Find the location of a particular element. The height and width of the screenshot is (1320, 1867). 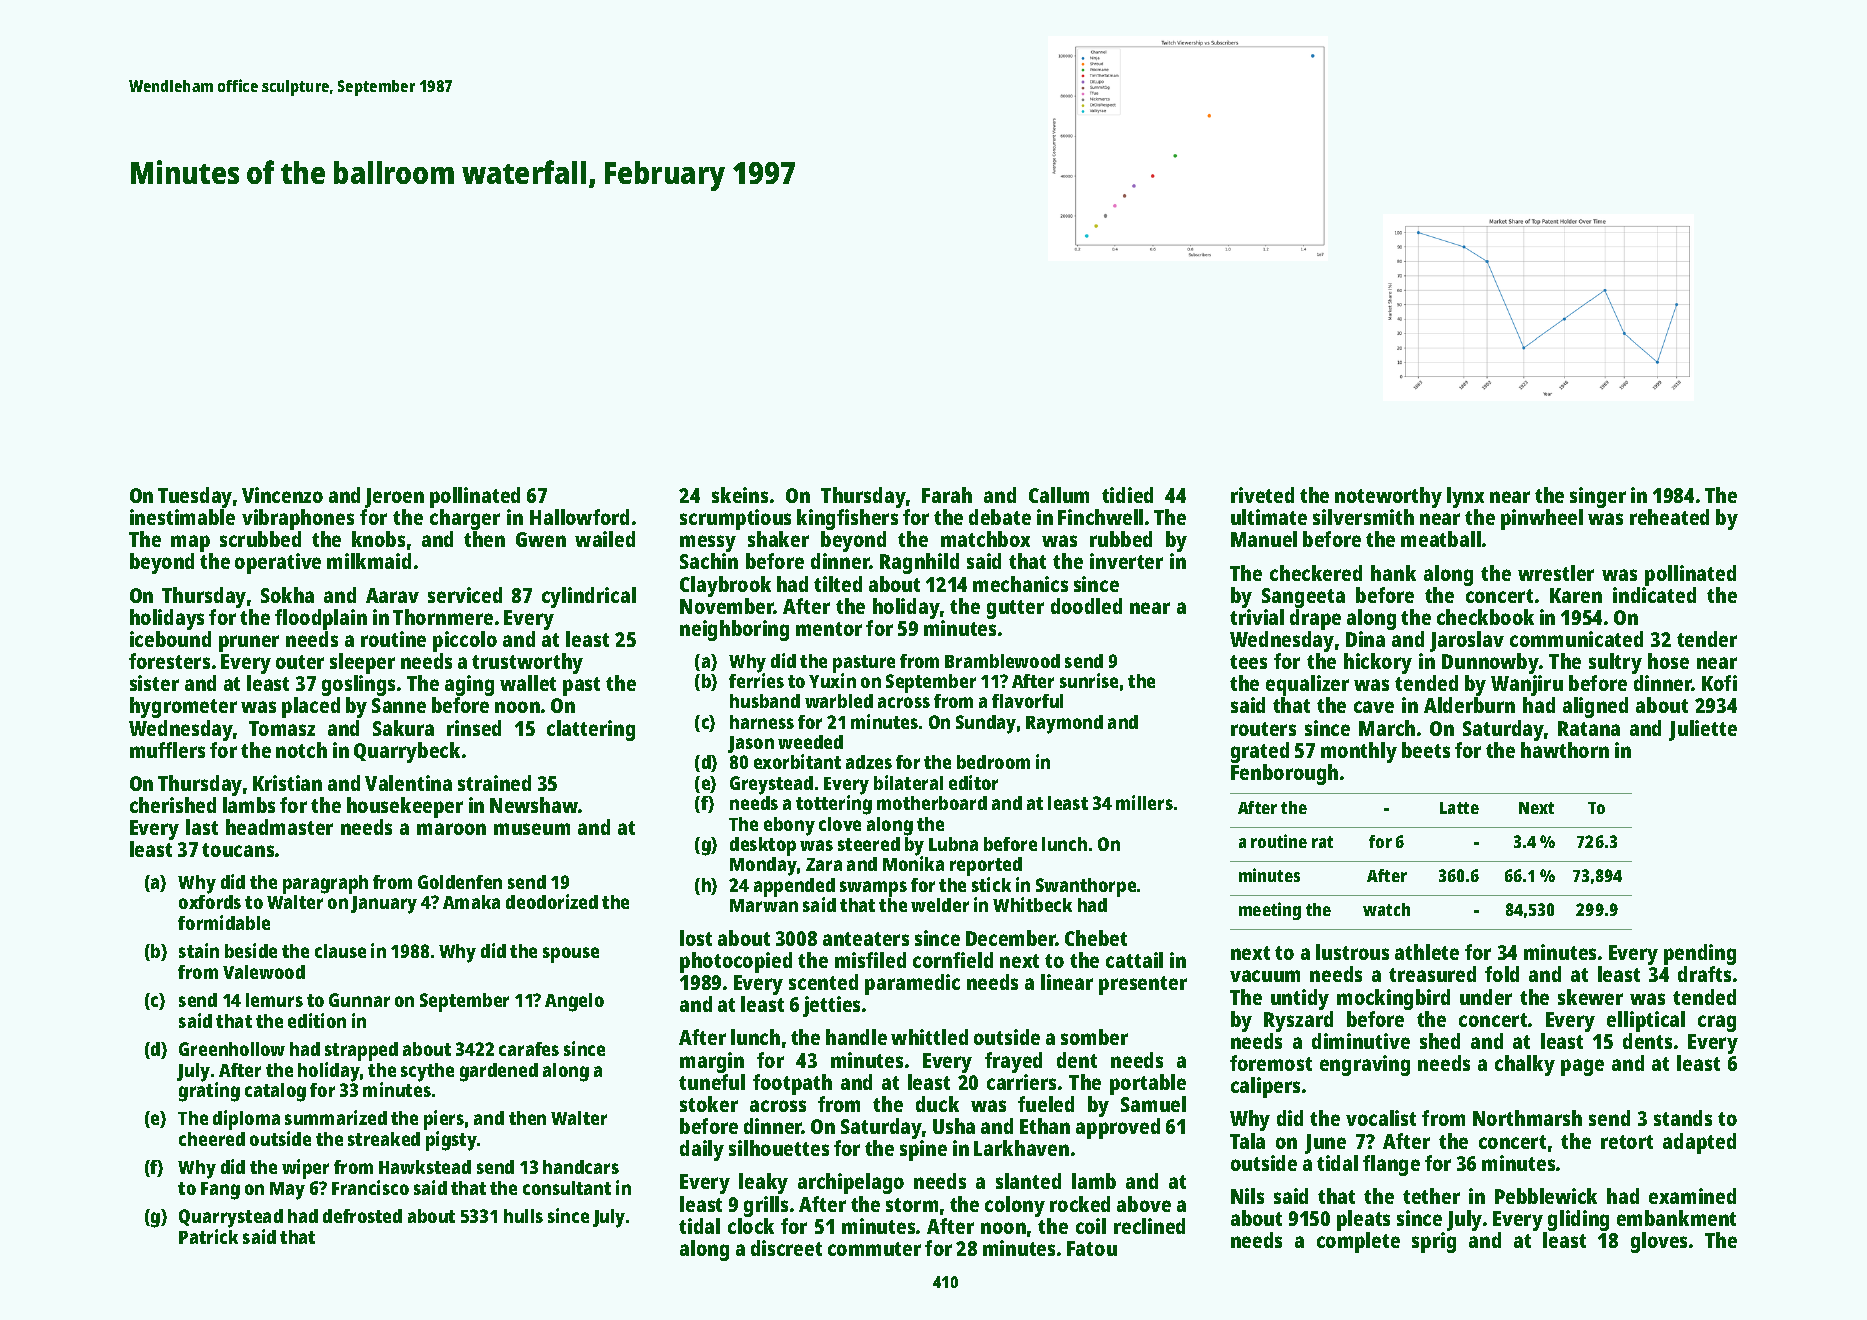

jetties is located at coordinates (831, 1006).
